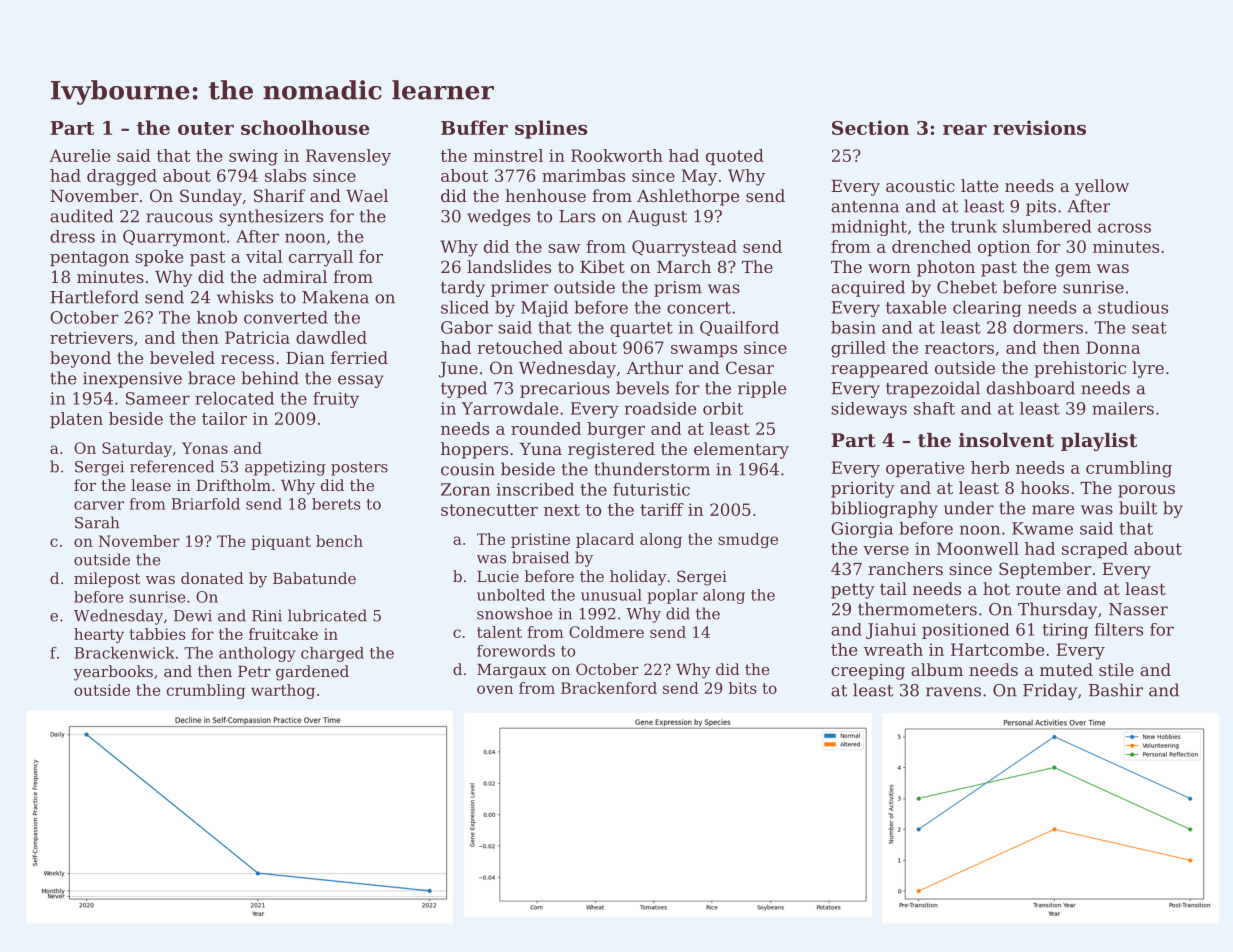 This page has height=952, width=1233. What do you see at coordinates (285, 175) in the page?
I see `slabs` at bounding box center [285, 175].
